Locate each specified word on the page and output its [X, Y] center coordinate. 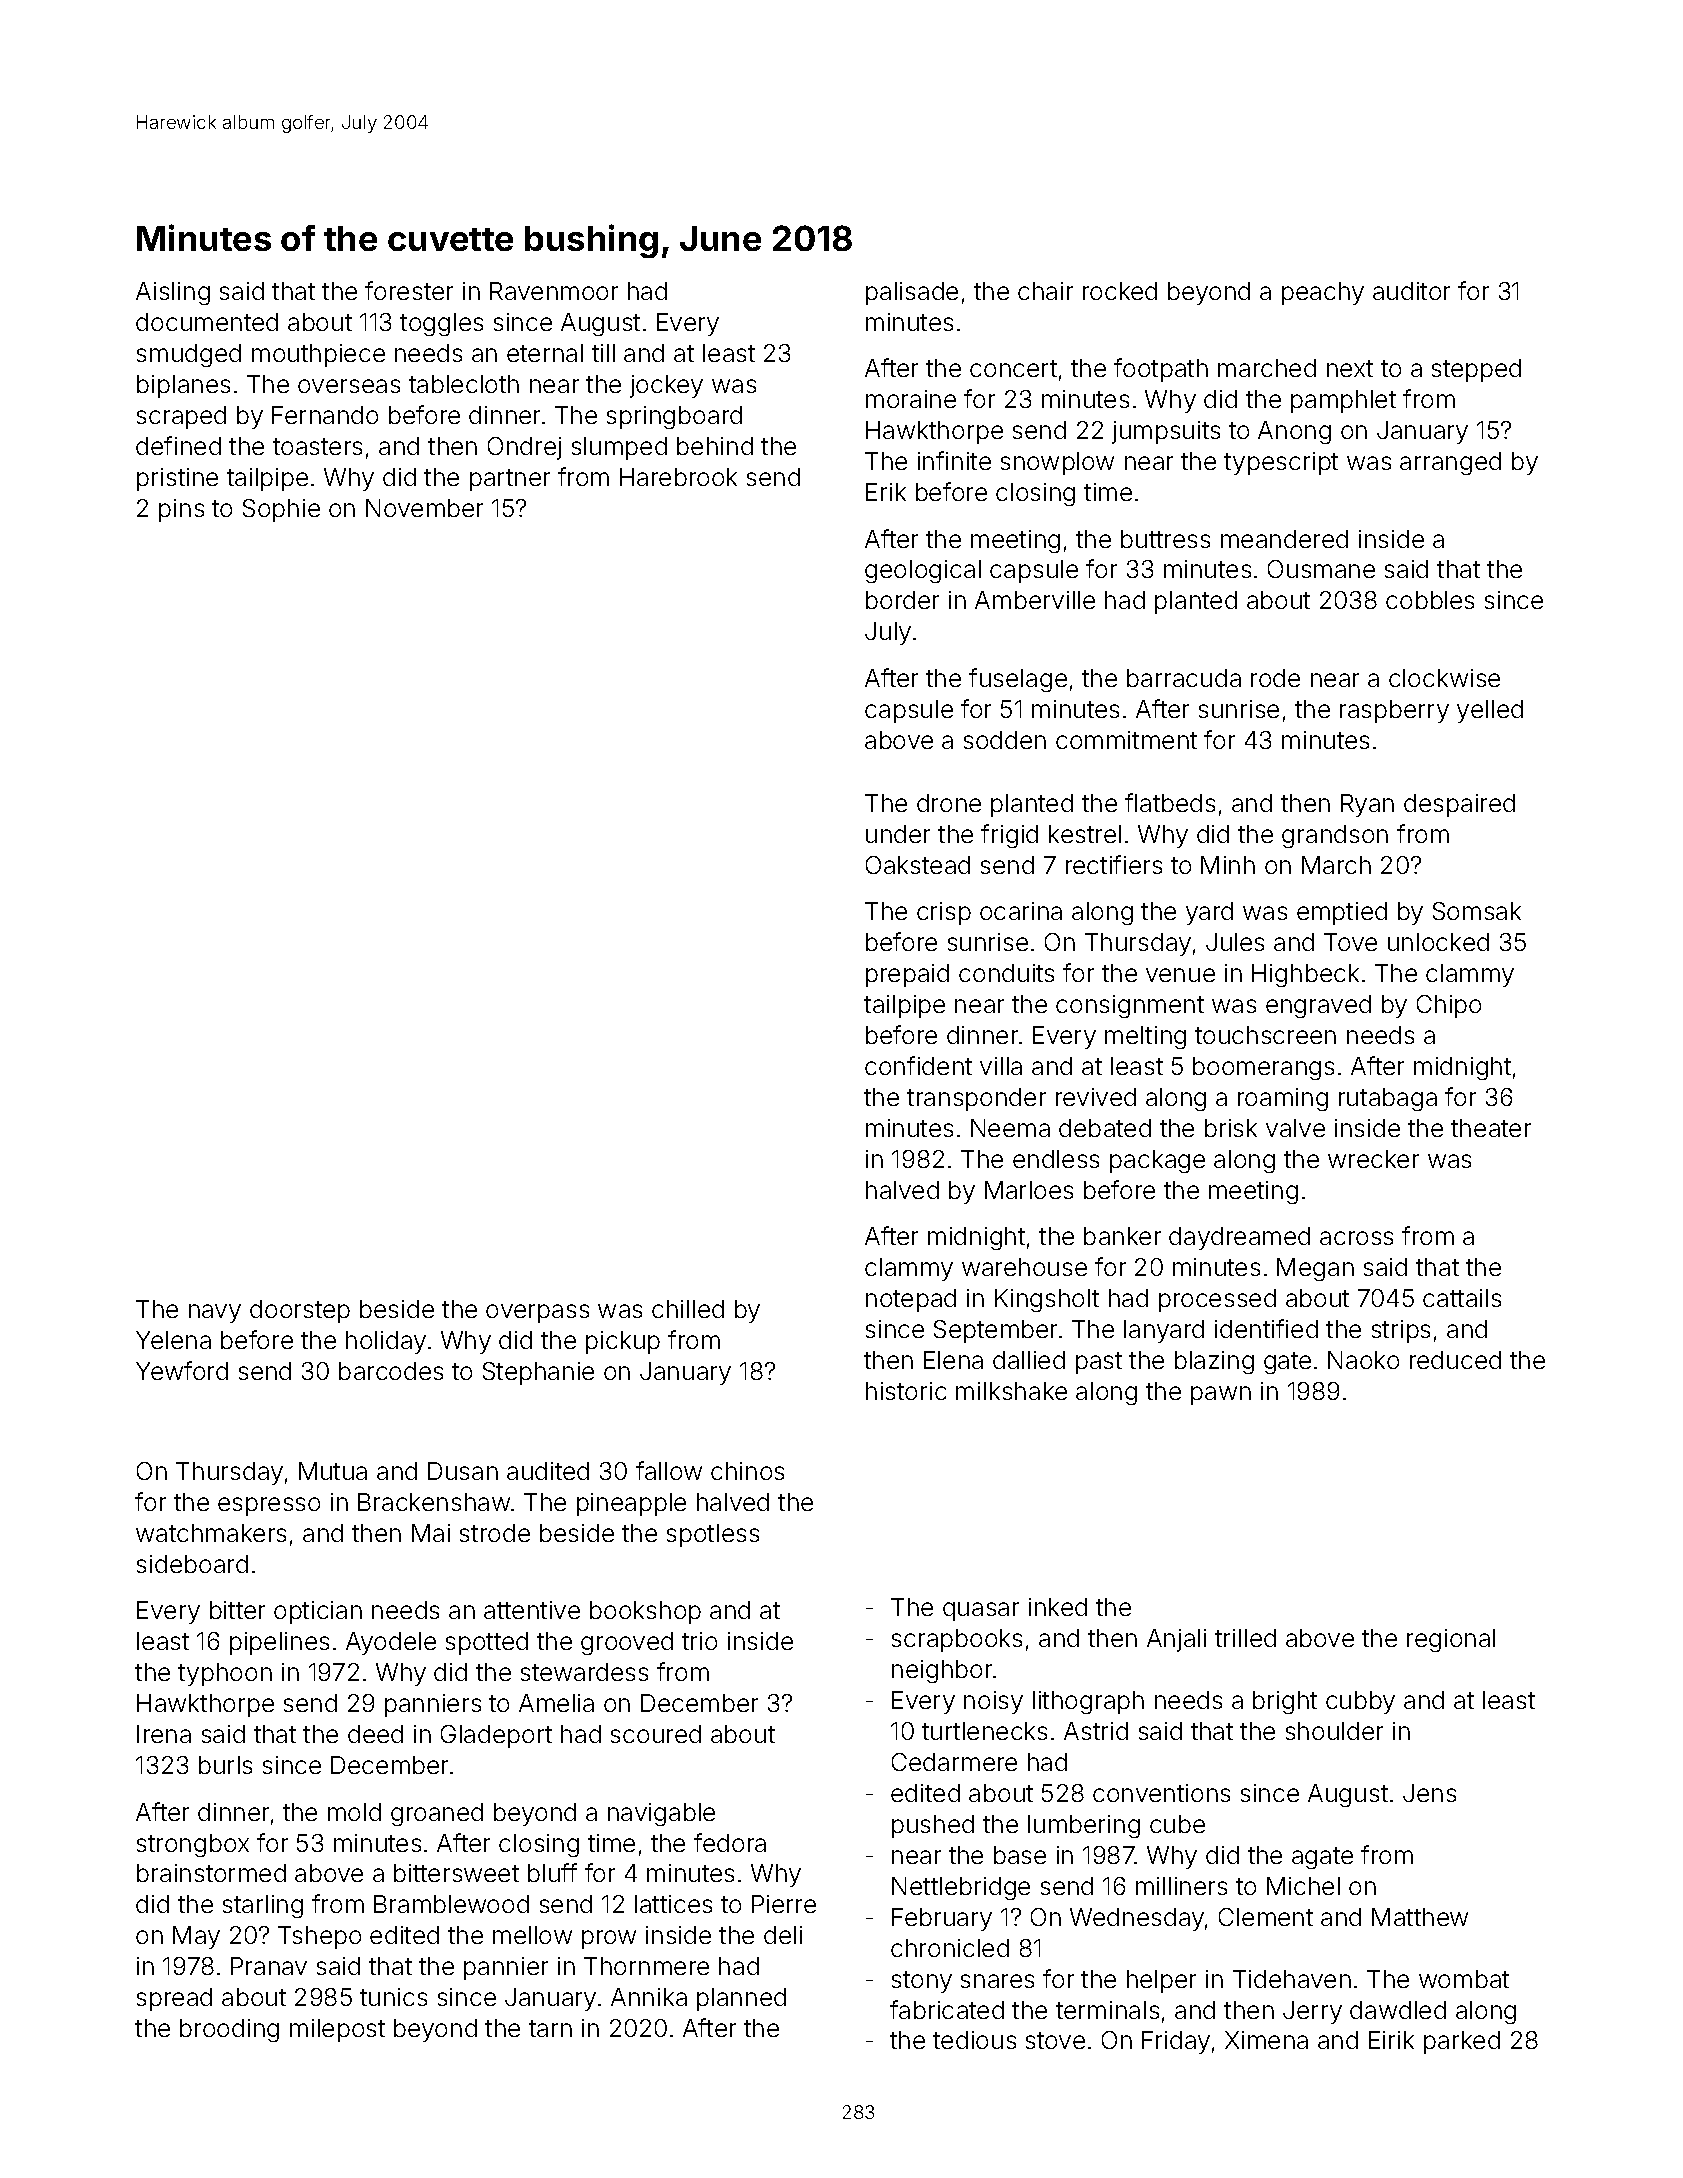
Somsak [1477, 911]
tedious [974, 2040]
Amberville [1035, 600]
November [424, 508]
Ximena [1266, 2040]
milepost [337, 2030]
